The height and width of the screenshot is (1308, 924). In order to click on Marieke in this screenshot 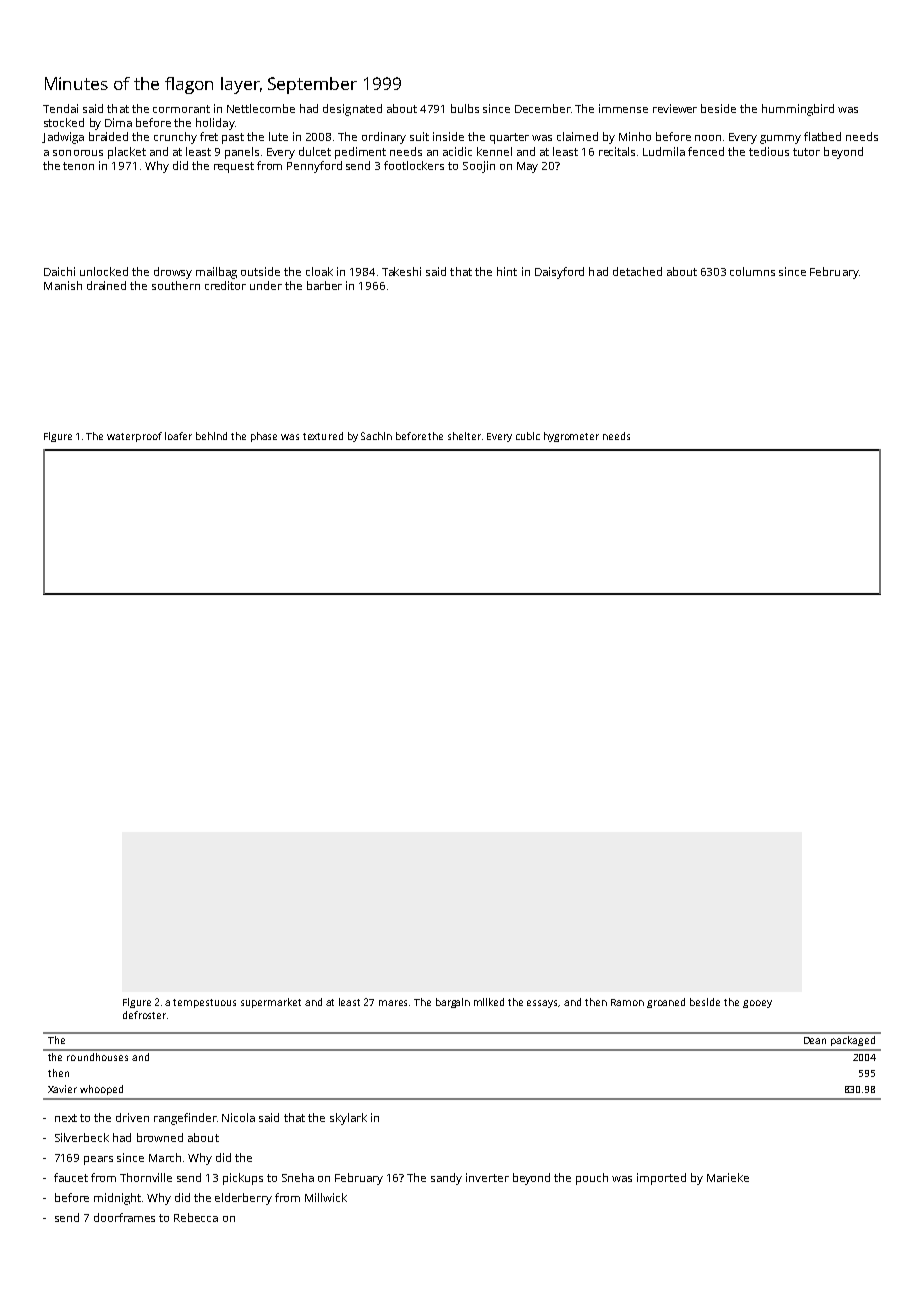, I will do `click(728, 1177)`.
